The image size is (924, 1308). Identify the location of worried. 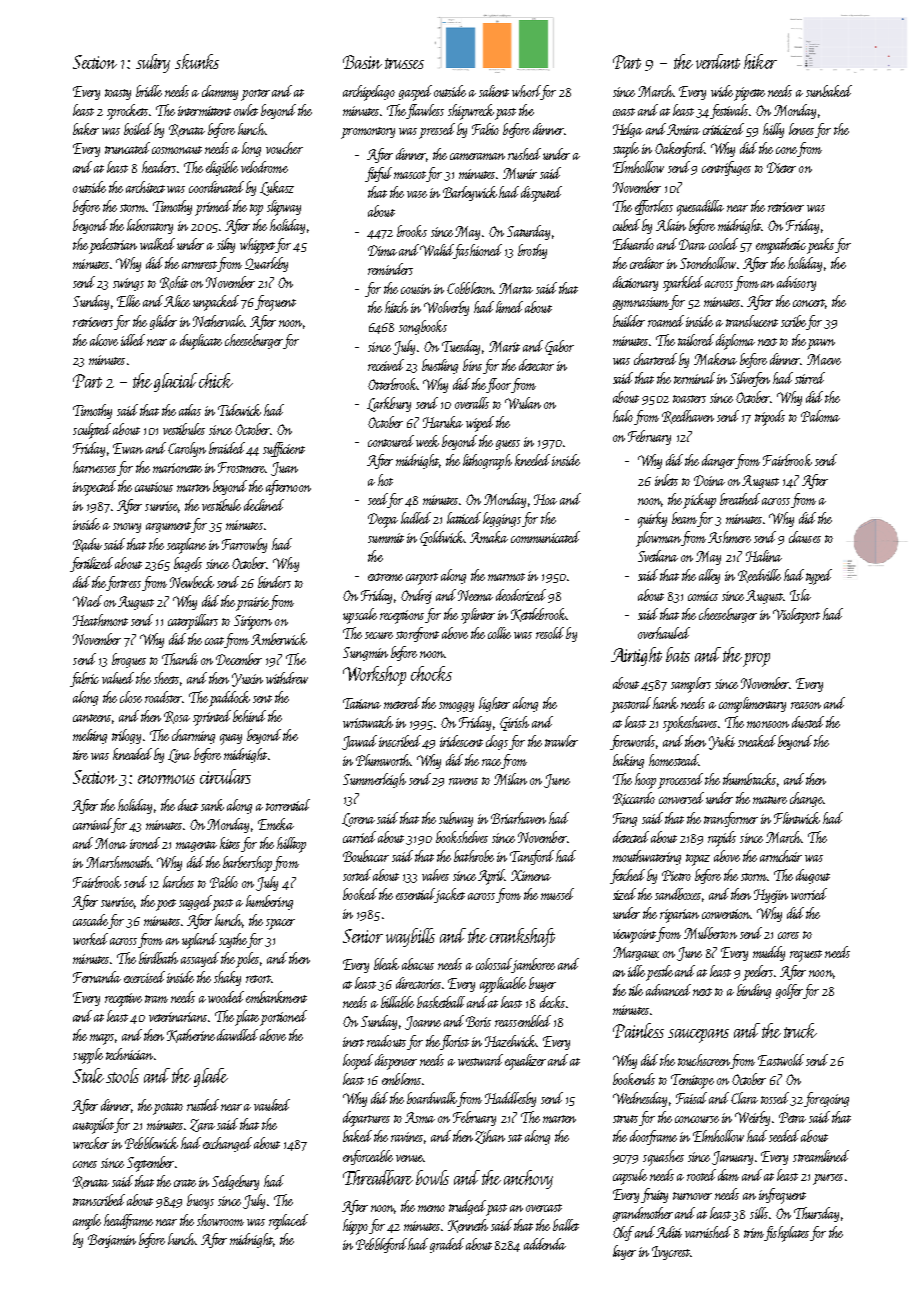
(809, 894).
